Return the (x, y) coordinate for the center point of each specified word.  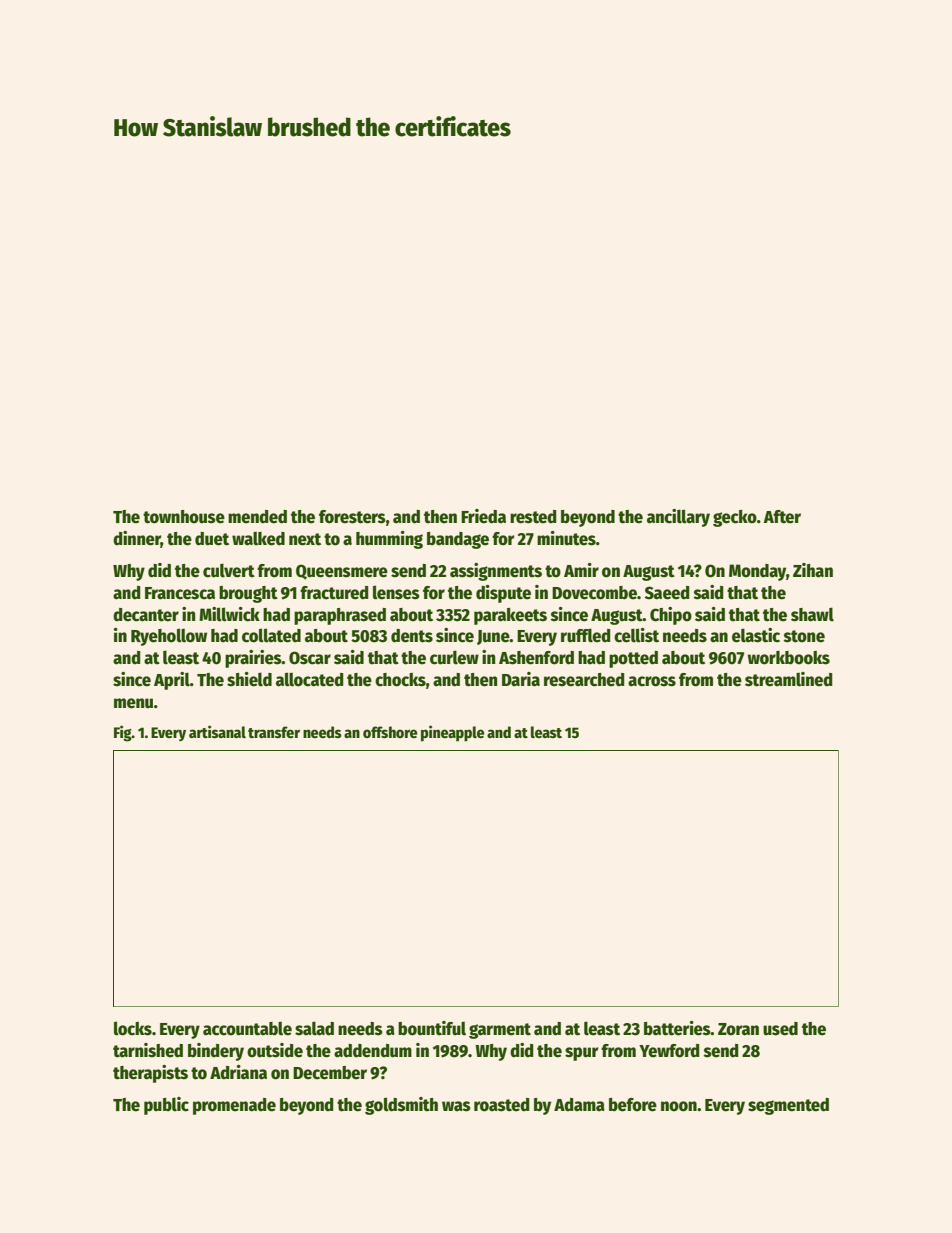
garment (500, 1031)
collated (271, 635)
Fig (123, 733)
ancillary (678, 518)
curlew (454, 657)
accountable (247, 1028)
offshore (390, 732)
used (780, 1029)
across (652, 681)
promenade (234, 1106)
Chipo (671, 616)
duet (212, 539)
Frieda (483, 516)
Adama (579, 1104)
